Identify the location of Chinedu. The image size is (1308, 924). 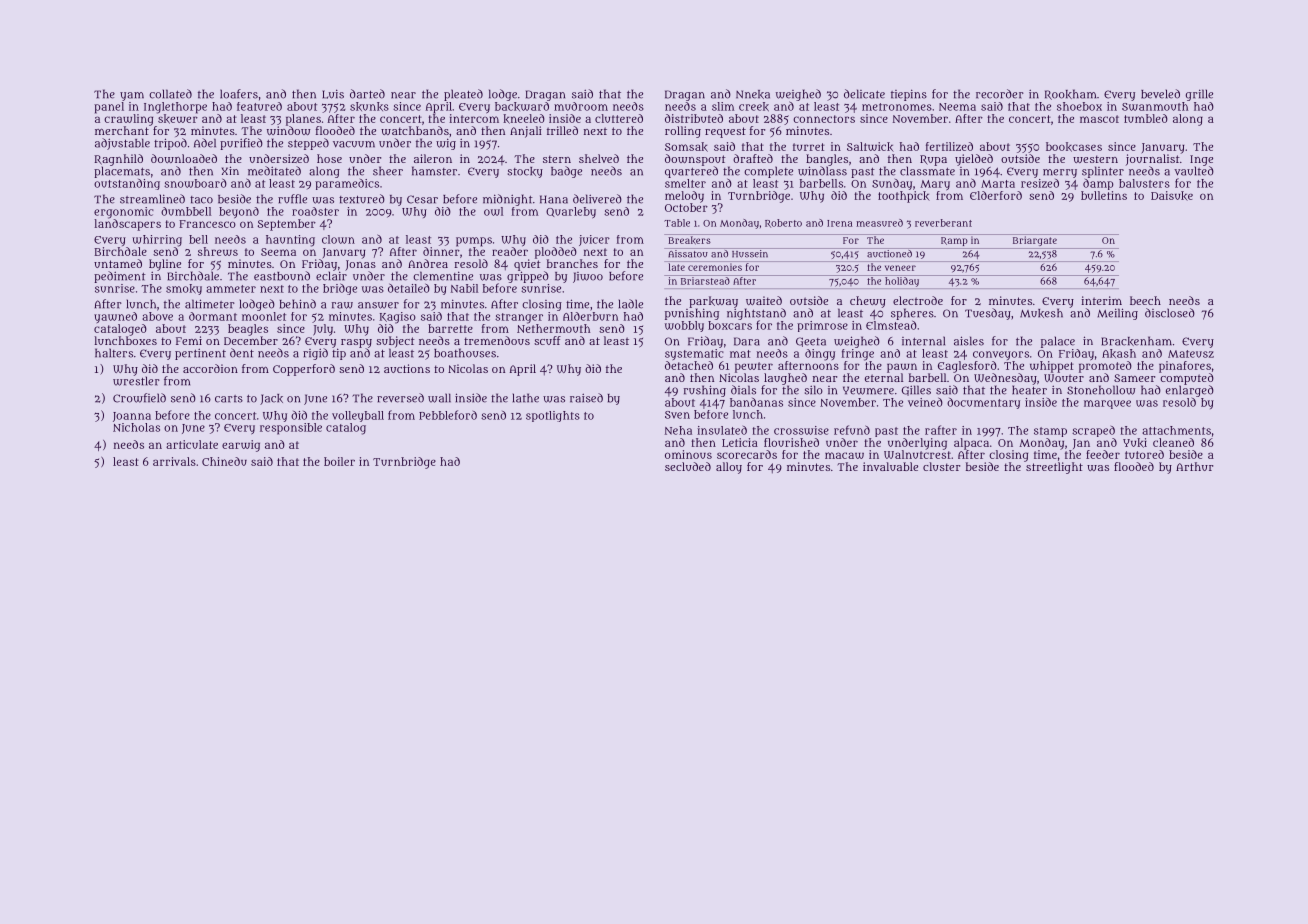
(224, 461).
